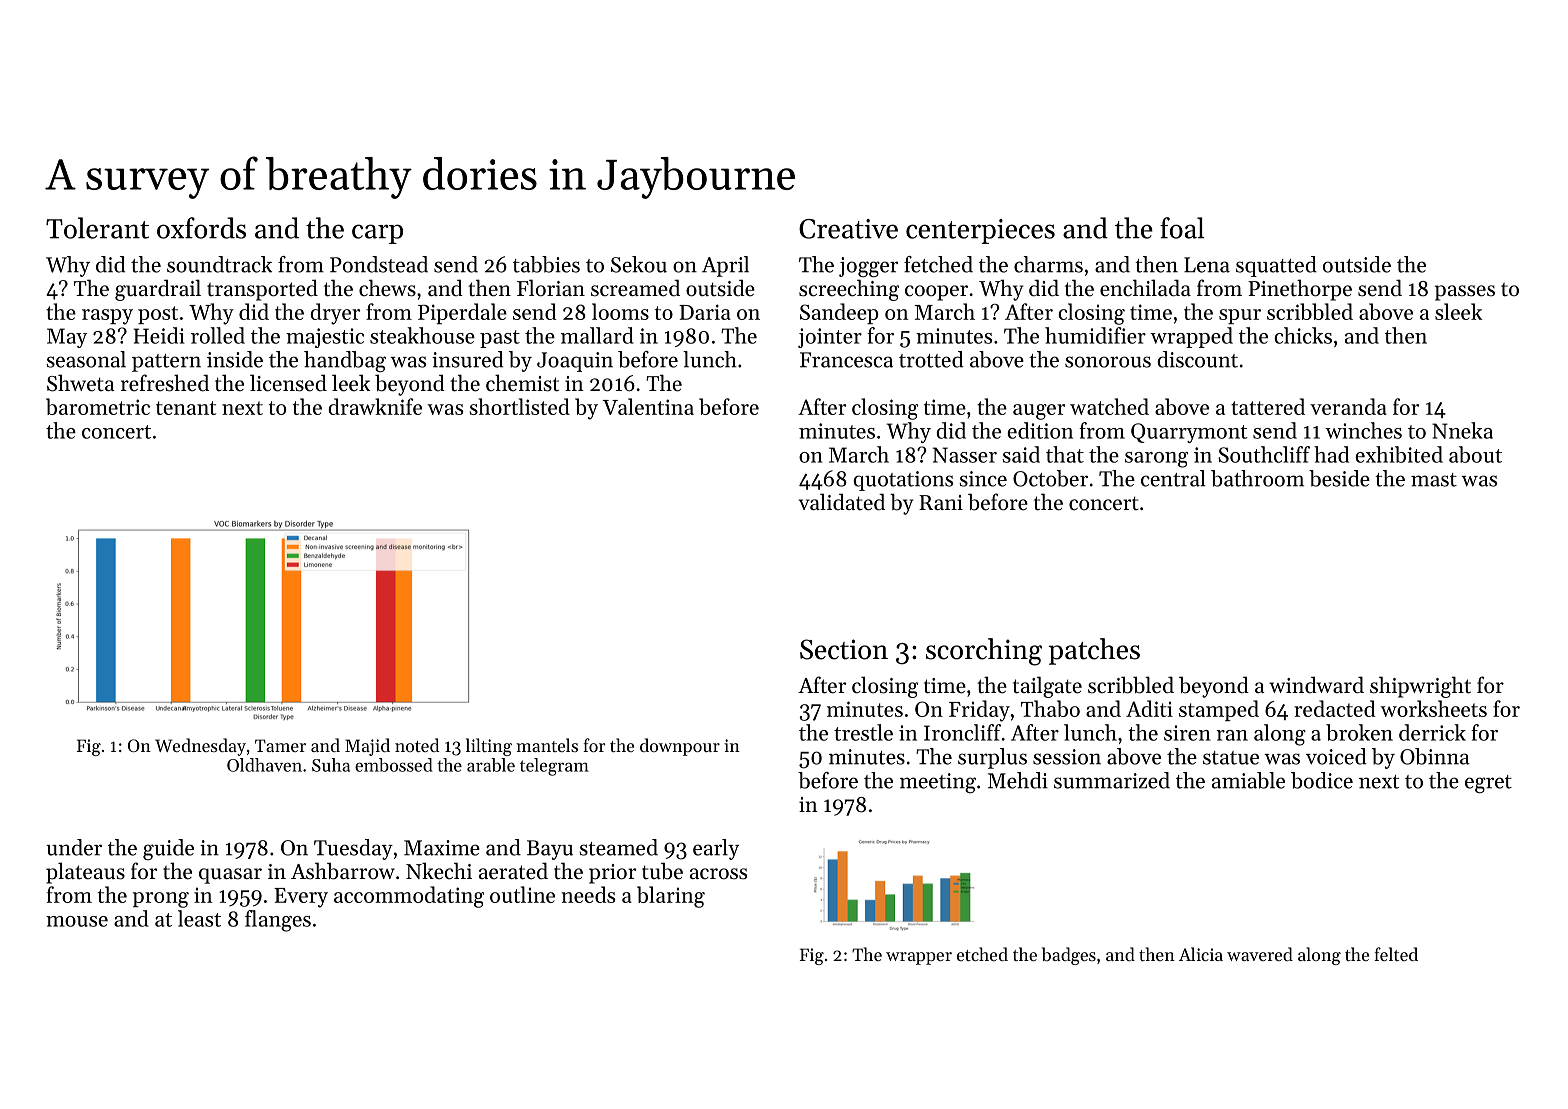  Describe the element at coordinates (280, 745) in the document. I see `Tamer` at that location.
